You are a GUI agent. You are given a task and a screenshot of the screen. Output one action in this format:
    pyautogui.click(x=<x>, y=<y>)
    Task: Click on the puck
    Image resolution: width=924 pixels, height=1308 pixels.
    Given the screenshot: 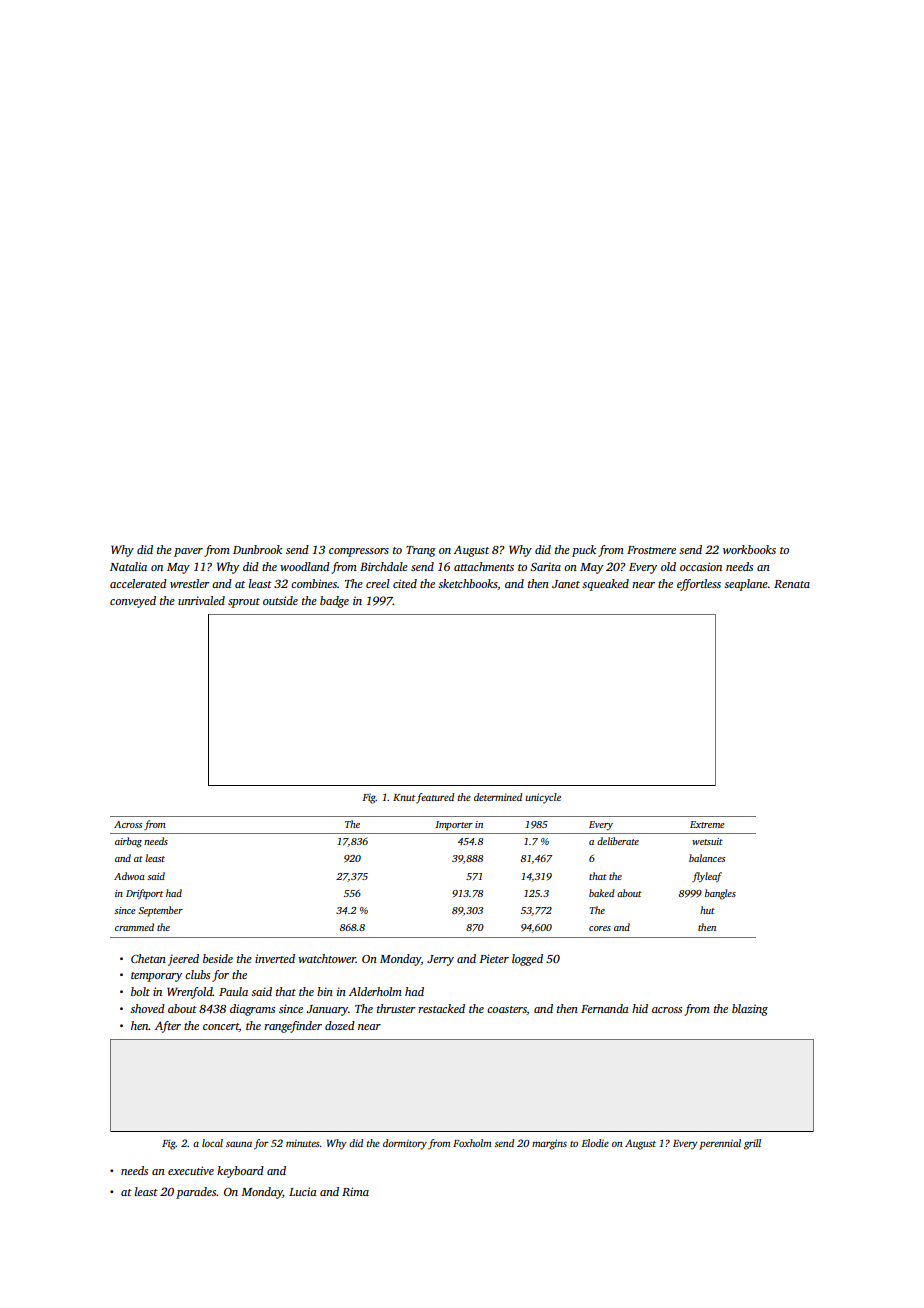 What is the action you would take?
    pyautogui.click(x=584, y=551)
